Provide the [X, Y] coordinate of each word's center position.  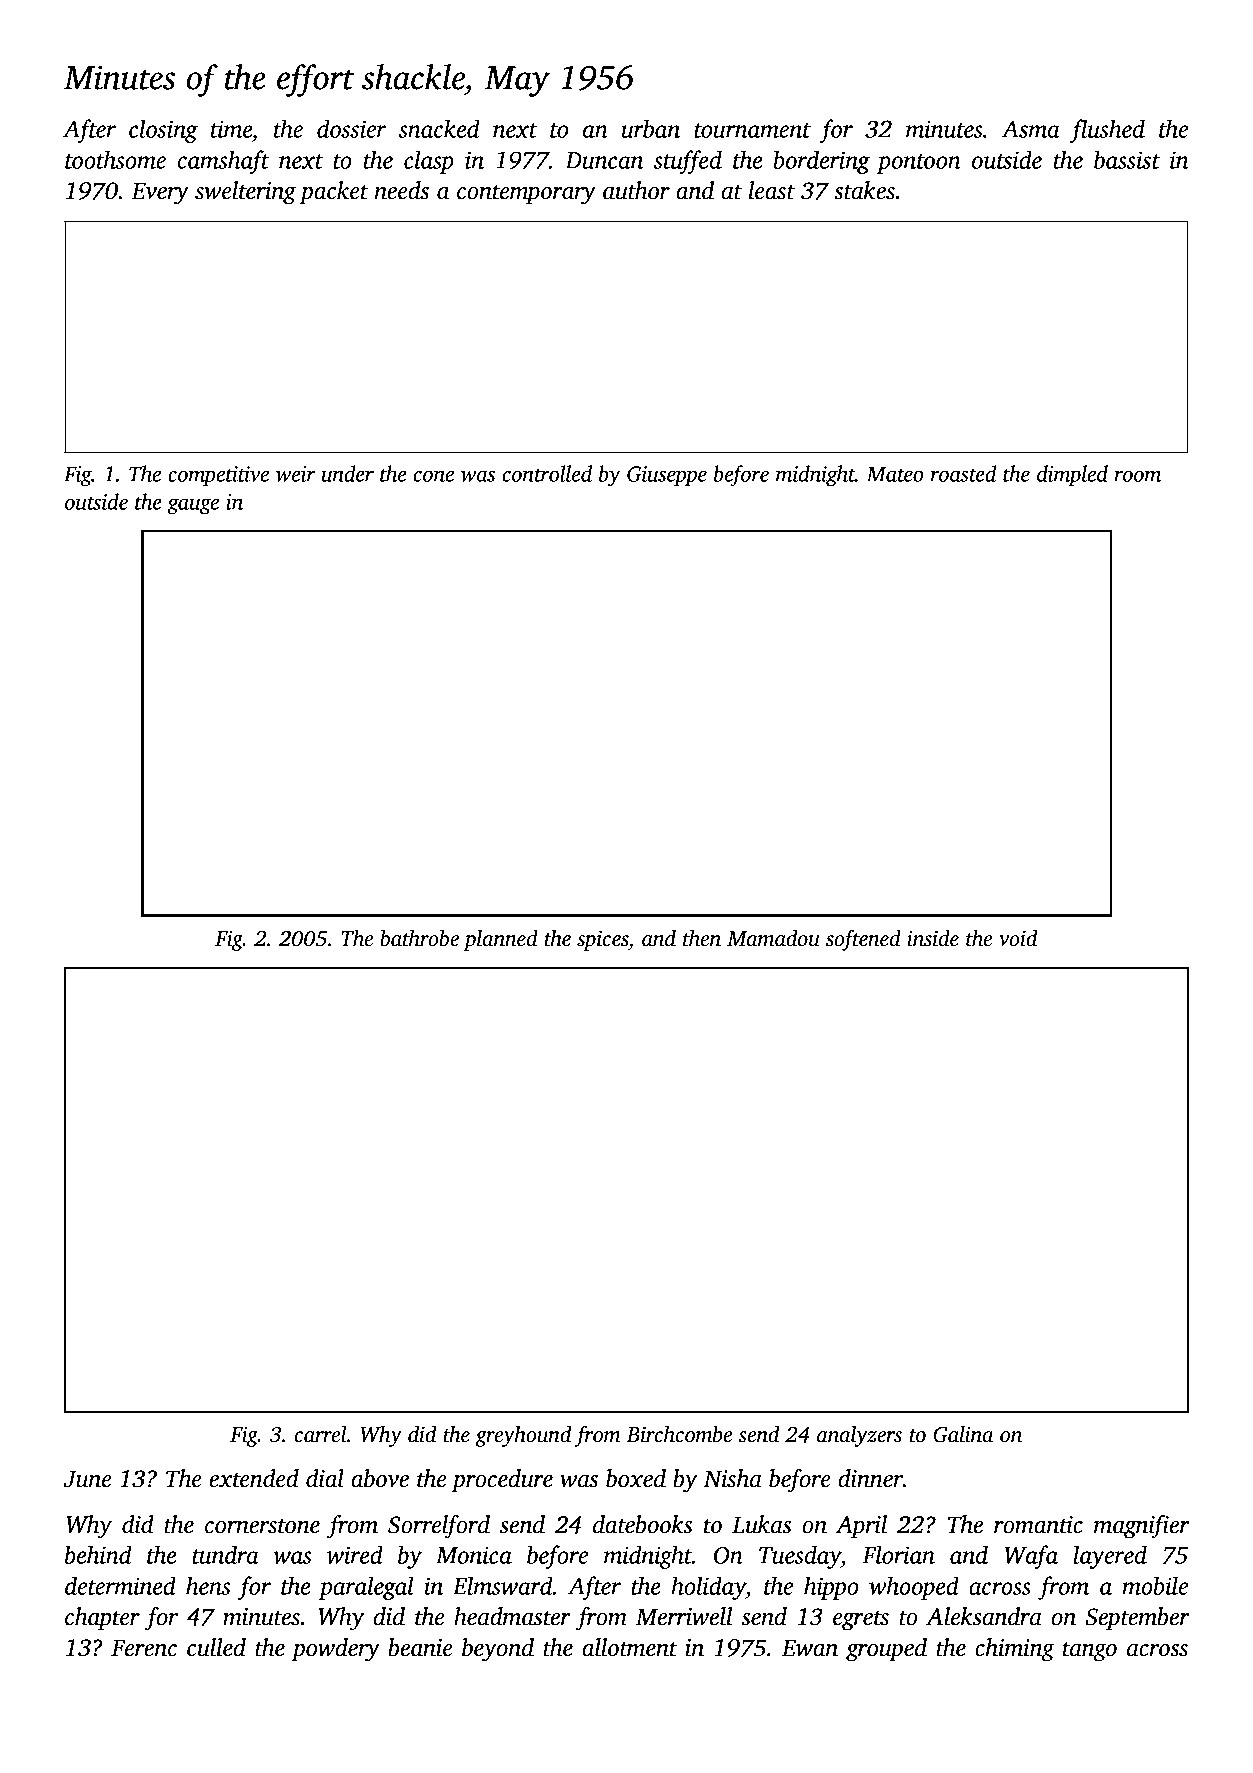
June [88, 1479]
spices [602, 940]
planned [500, 940]
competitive [218, 476]
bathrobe [419, 938]
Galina [963, 1434]
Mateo [895, 474]
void [1018, 938]
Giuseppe [667, 476]
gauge [193, 506]
